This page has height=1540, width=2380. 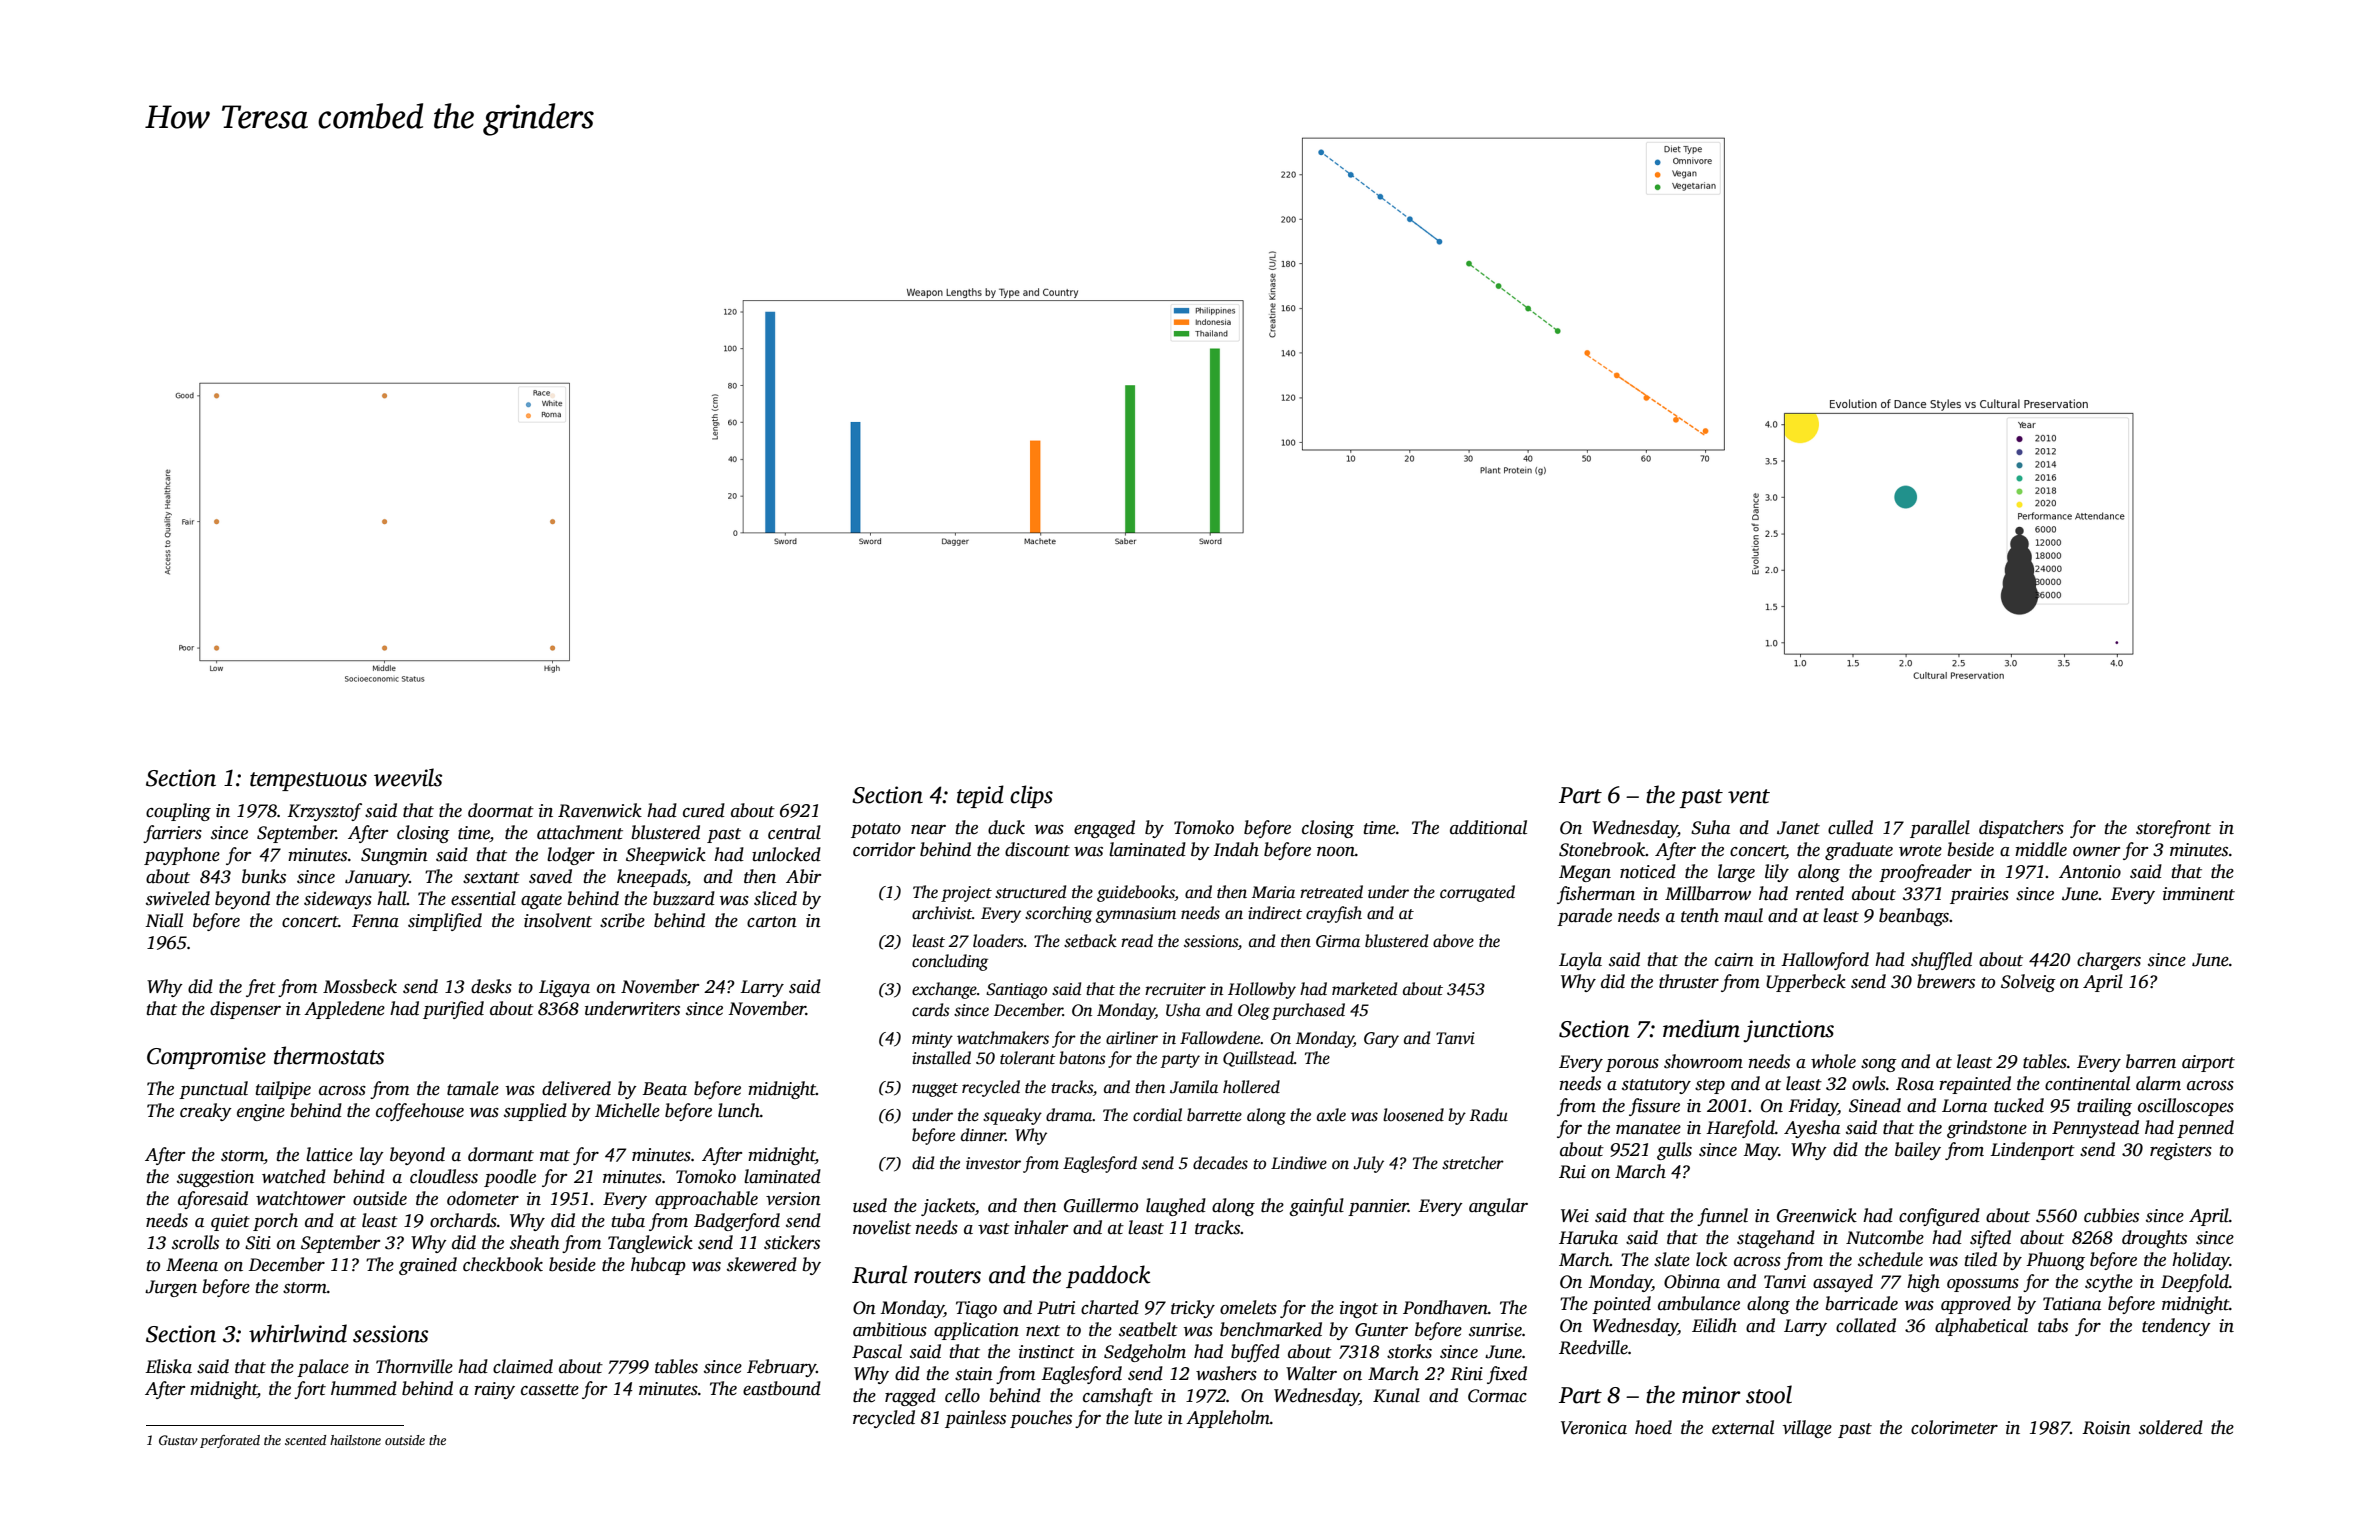 What do you see at coordinates (1108, 1276) in the page?
I see `paddock` at bounding box center [1108, 1276].
